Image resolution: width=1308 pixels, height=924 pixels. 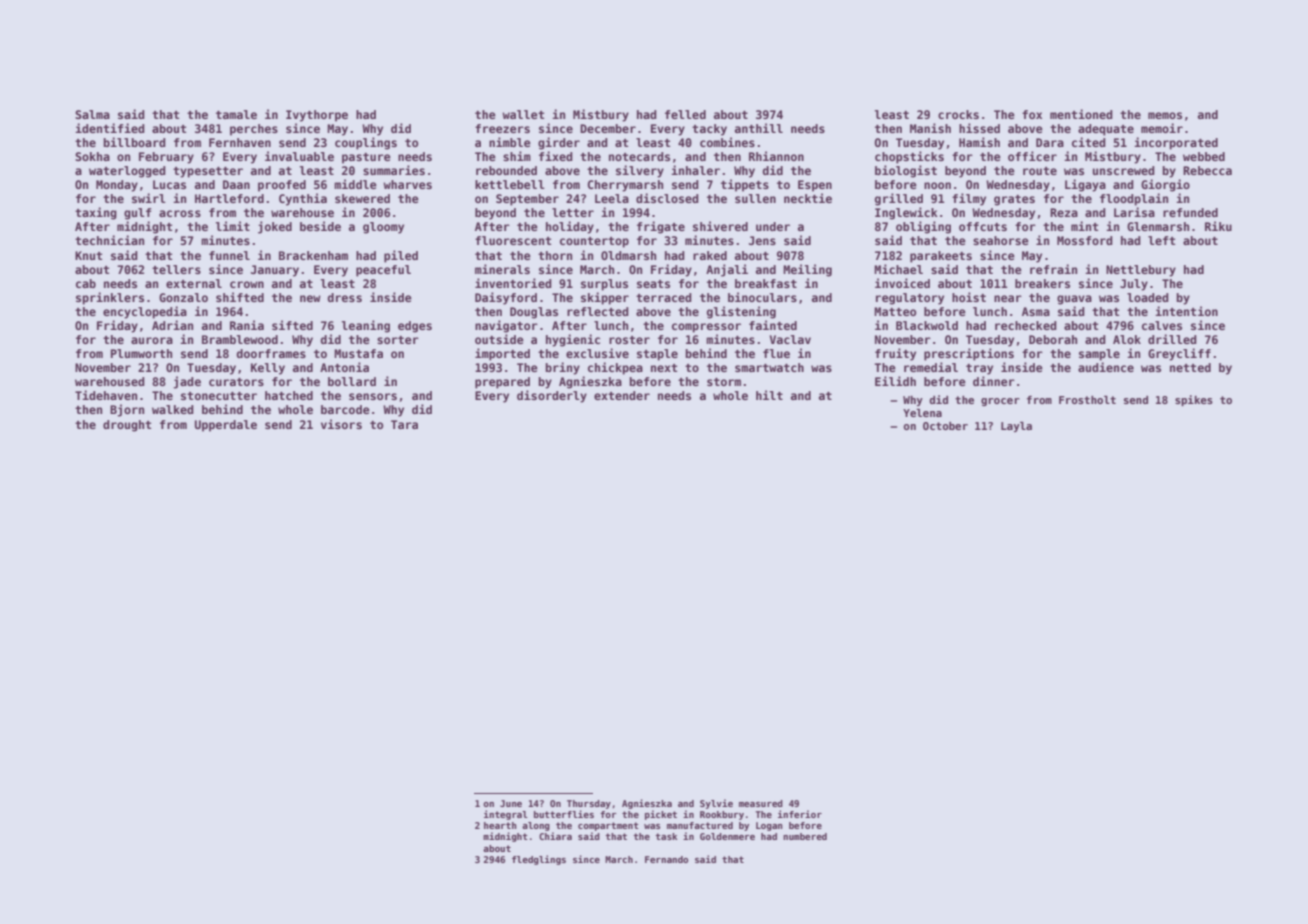 What do you see at coordinates (958, 114) in the image?
I see `crocks` at bounding box center [958, 114].
